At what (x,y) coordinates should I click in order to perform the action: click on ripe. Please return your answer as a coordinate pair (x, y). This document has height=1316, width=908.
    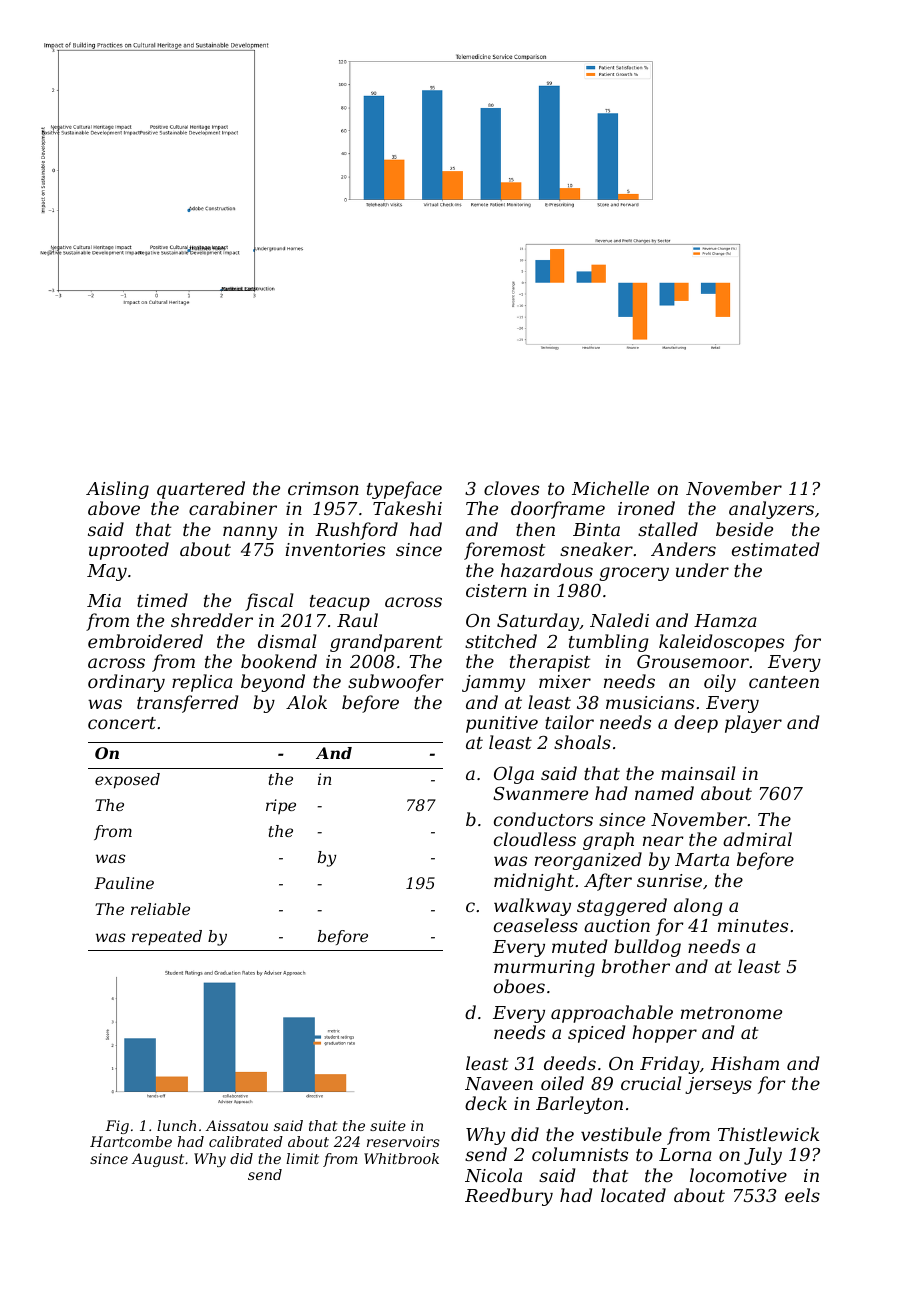
    Looking at the image, I should click on (281, 806).
